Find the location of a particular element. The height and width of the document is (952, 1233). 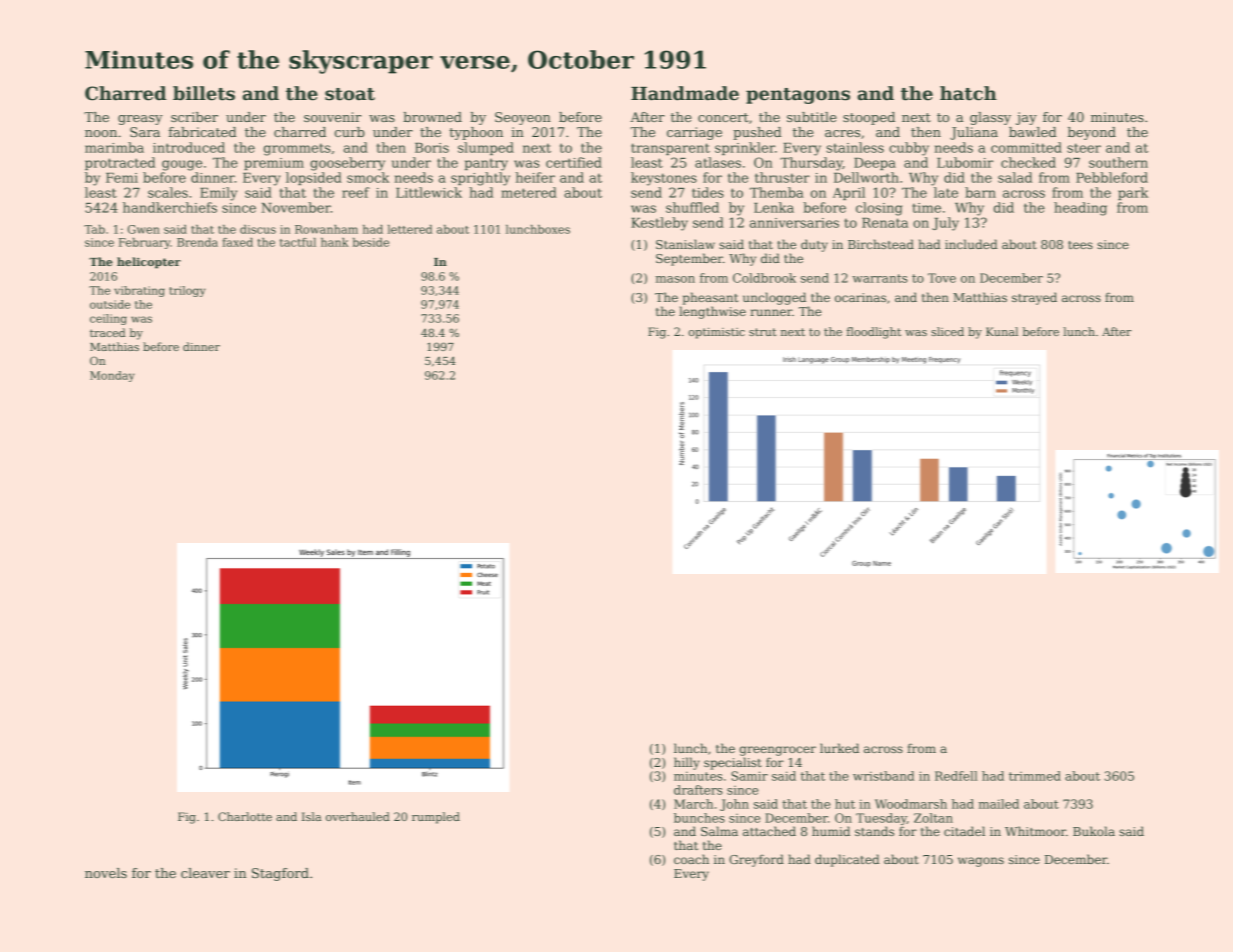

greengrocer is located at coordinates (778, 751).
